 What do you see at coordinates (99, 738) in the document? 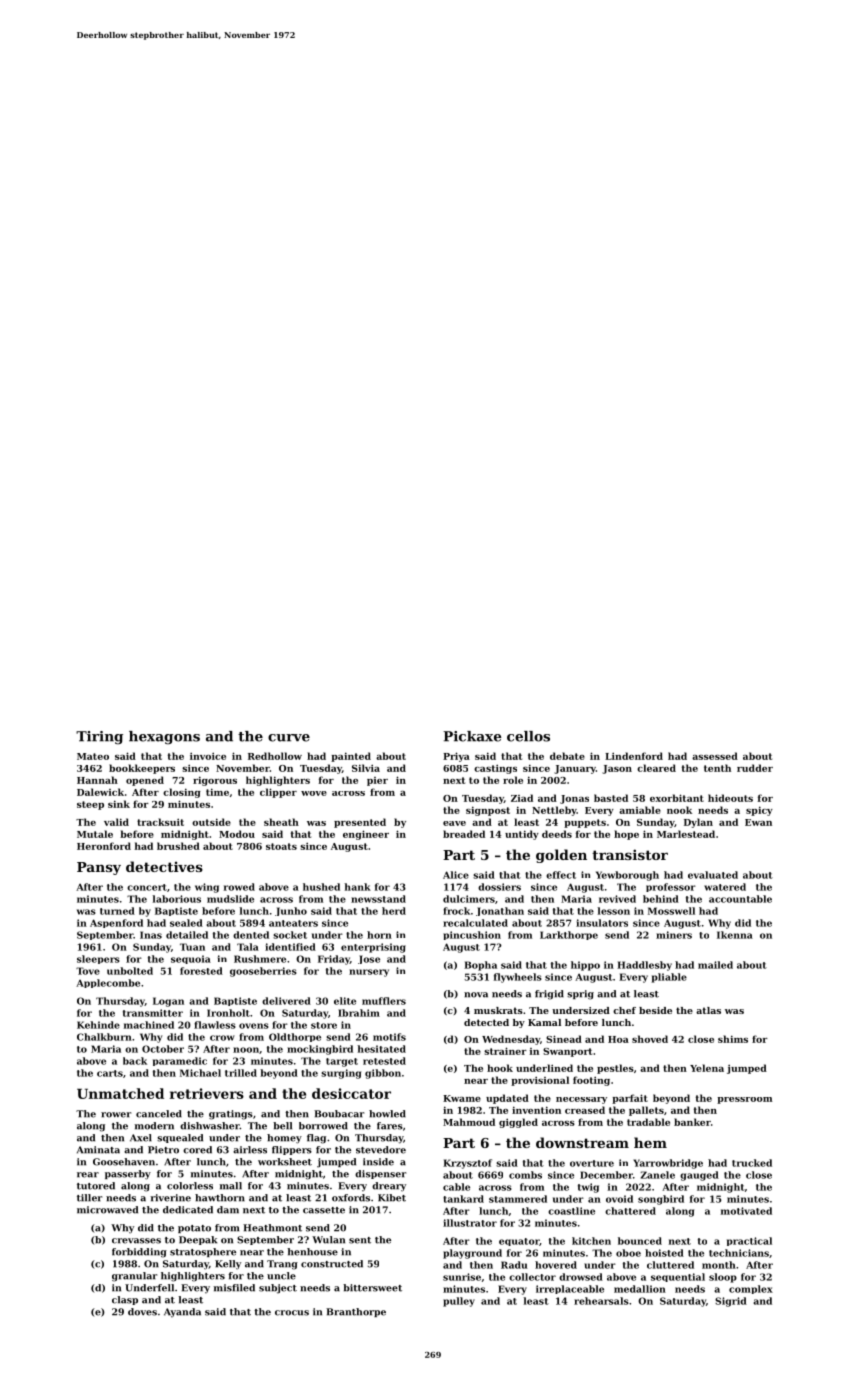
I see `Tiring` at bounding box center [99, 738].
